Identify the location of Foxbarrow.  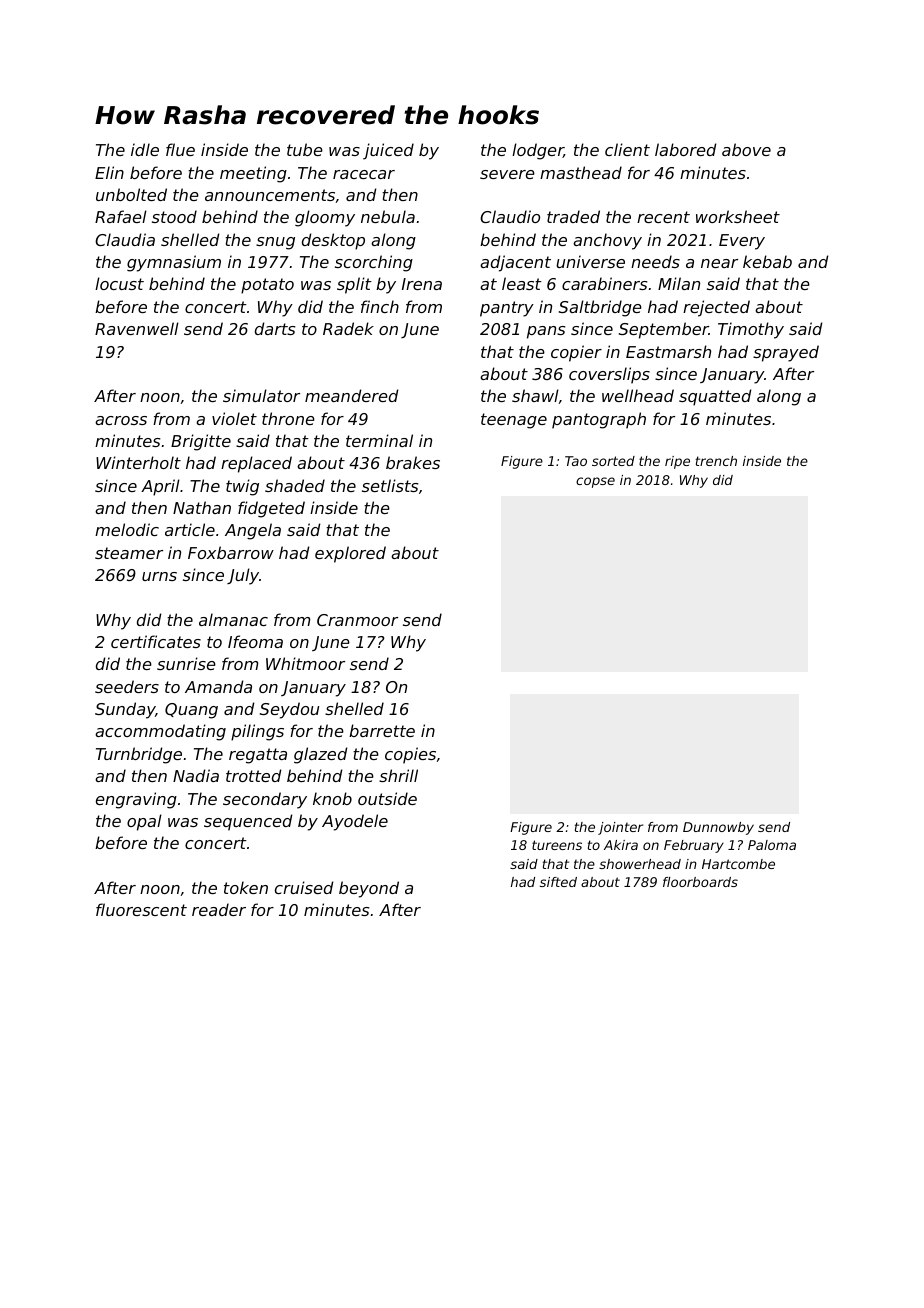
(231, 552).
